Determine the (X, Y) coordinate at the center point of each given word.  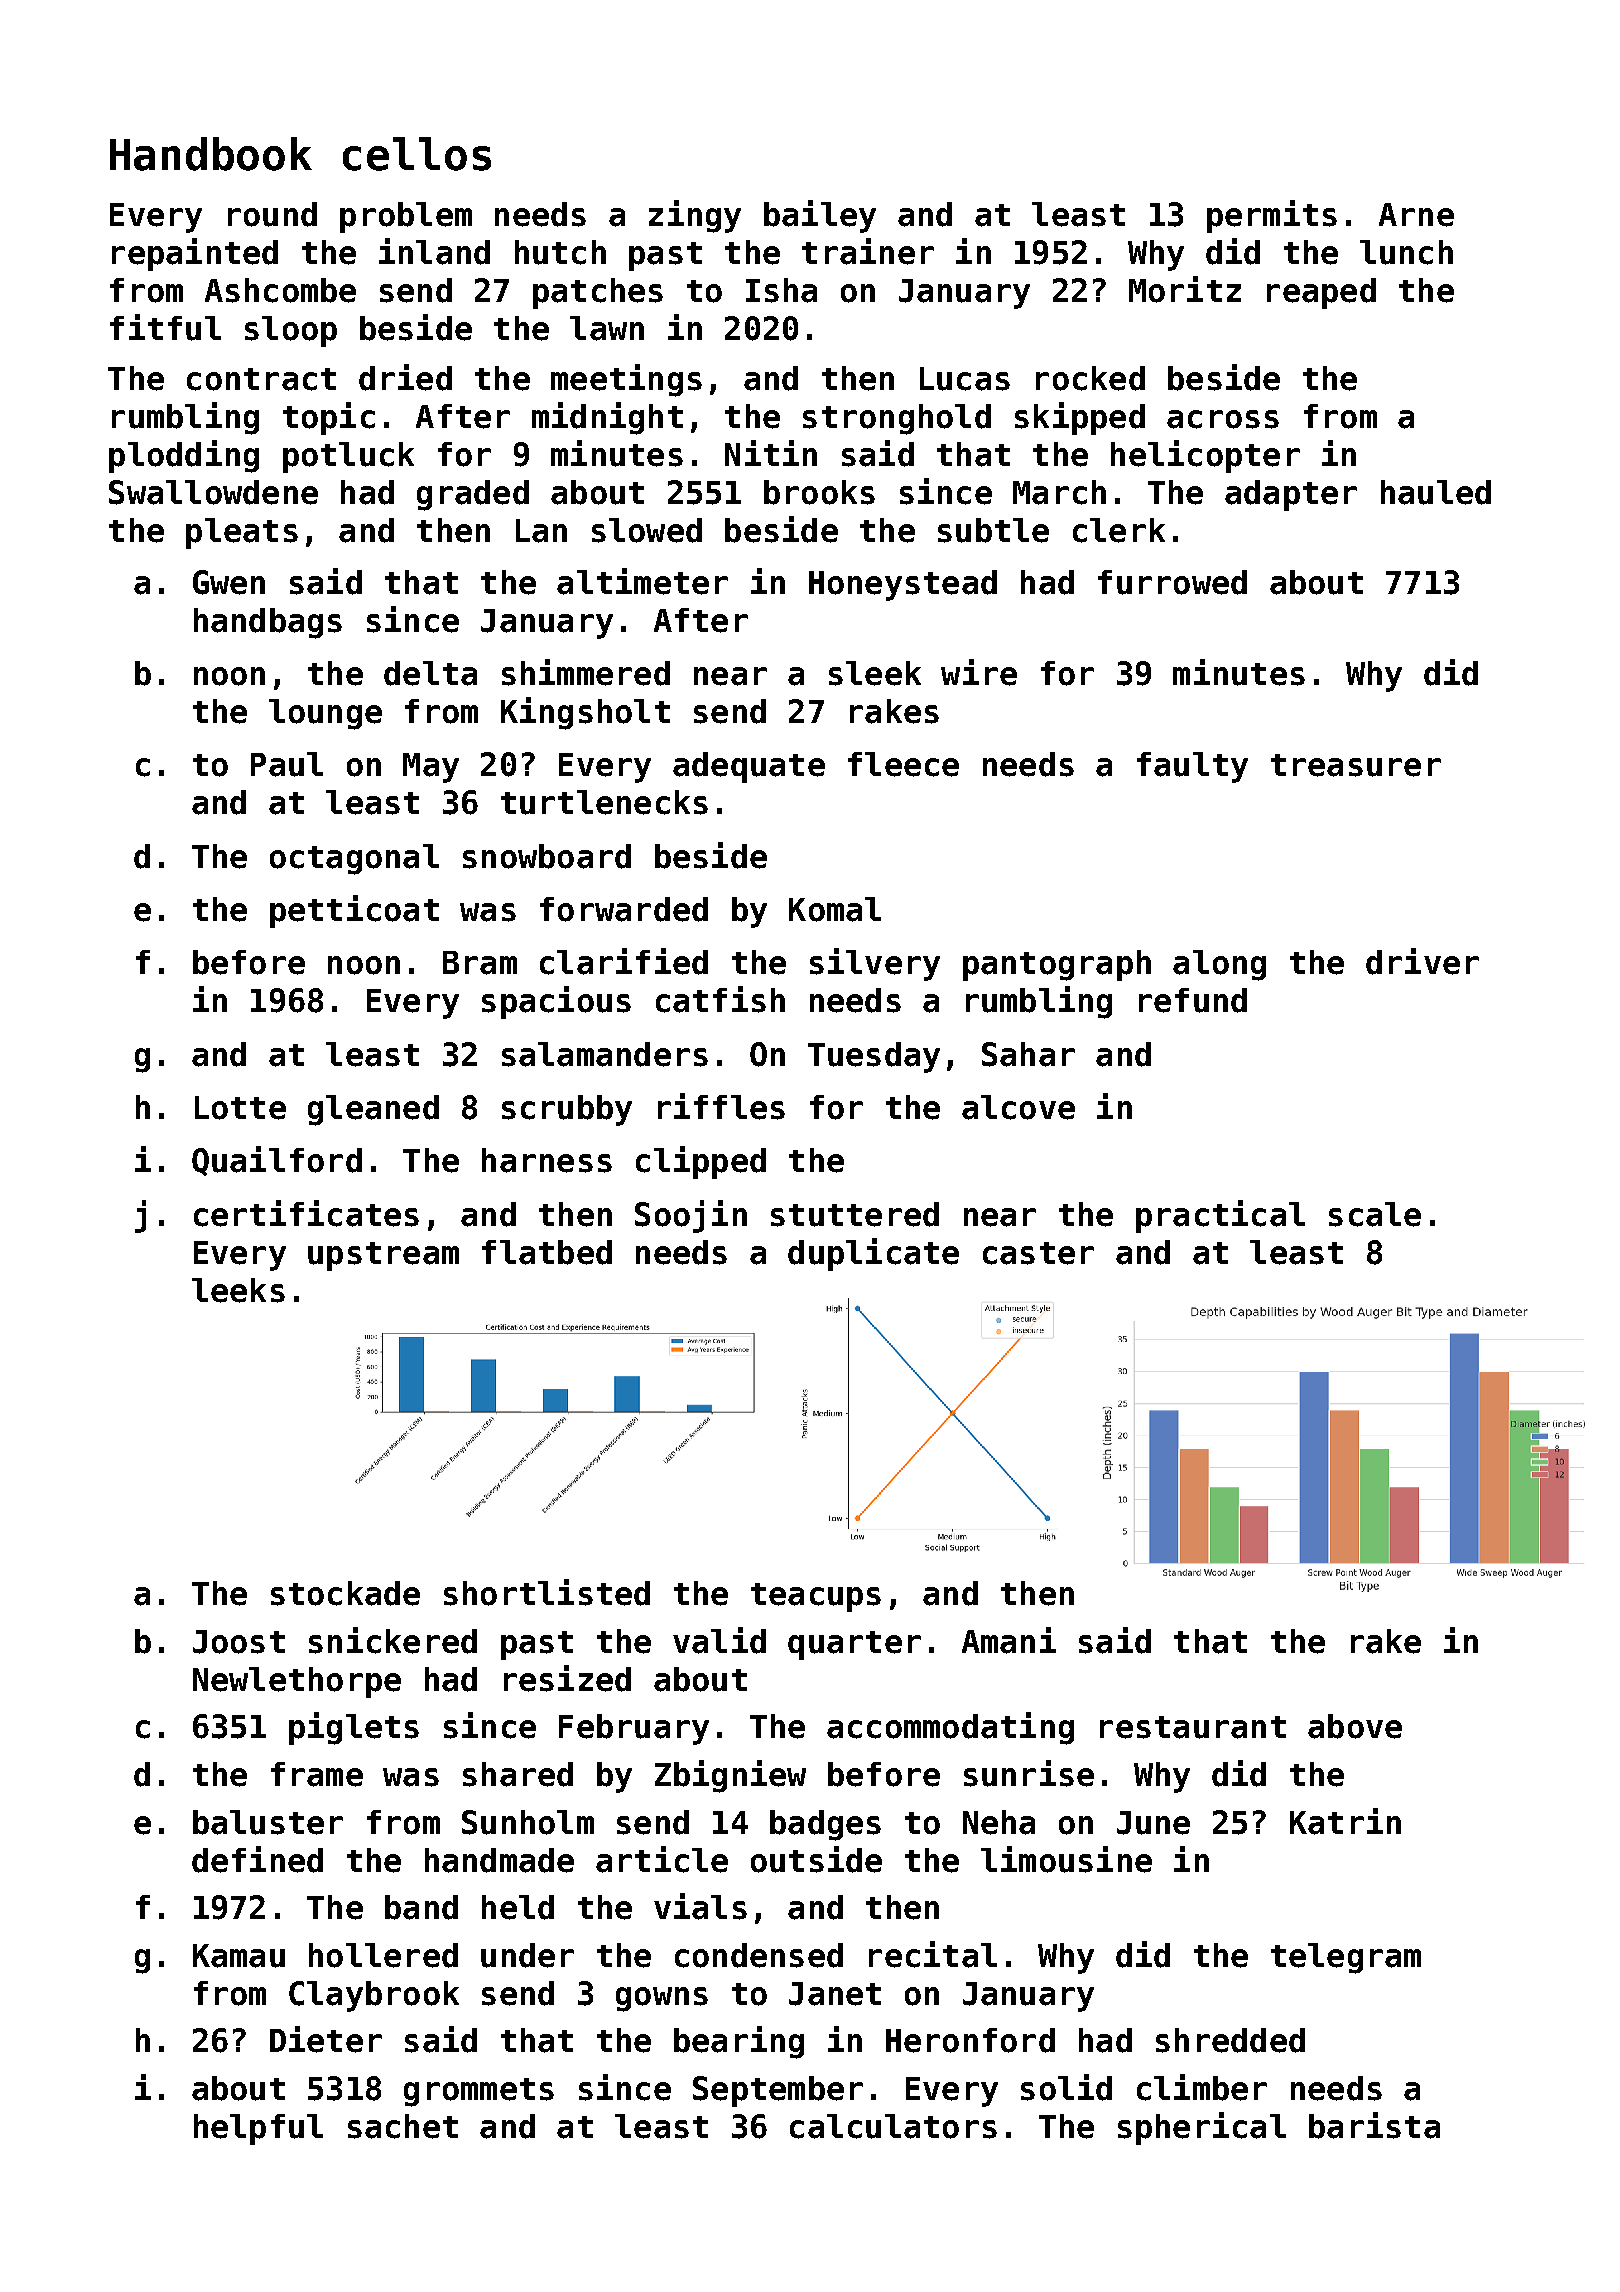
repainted (195, 254)
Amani (1009, 1640)
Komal (835, 909)
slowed (647, 530)
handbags (268, 623)
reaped (1321, 293)
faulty (1192, 767)
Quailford (277, 1161)
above (1355, 1726)
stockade (345, 1593)
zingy (695, 216)
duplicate (873, 1254)
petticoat (354, 911)
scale (1375, 1214)
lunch (1406, 252)
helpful (258, 2129)
